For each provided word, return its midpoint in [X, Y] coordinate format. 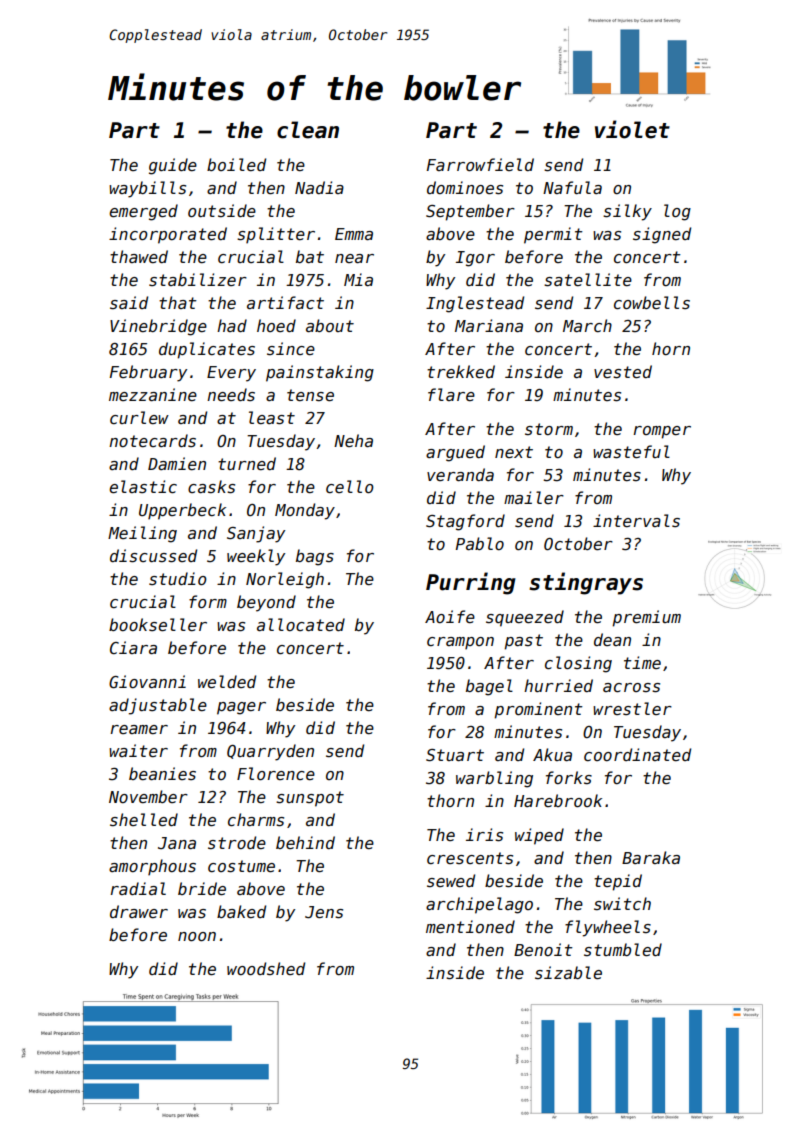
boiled [236, 165]
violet [632, 129]
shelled [144, 819]
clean [308, 130]
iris [484, 835]
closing [578, 664]
